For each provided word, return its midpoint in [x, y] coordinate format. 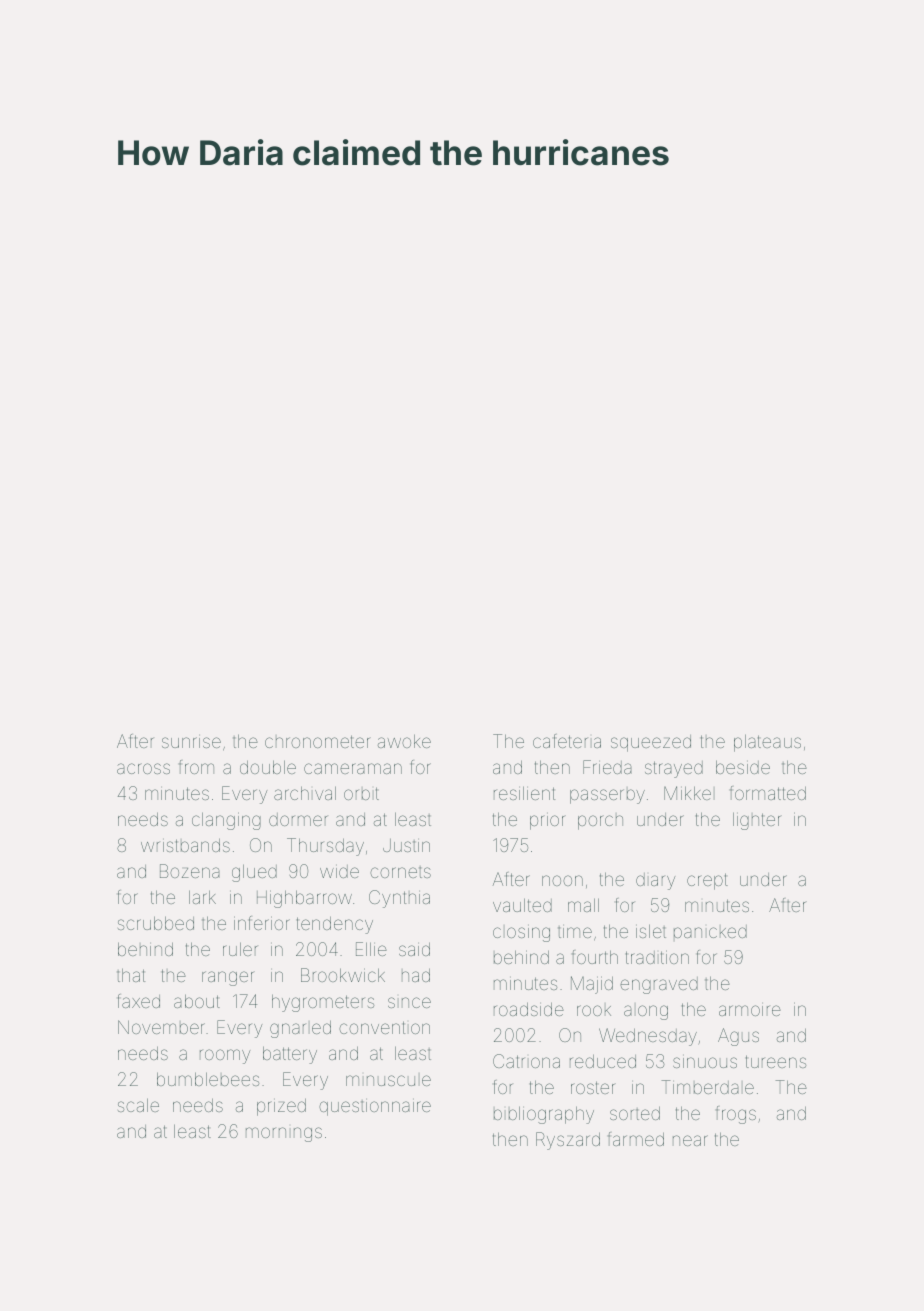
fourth [595, 957]
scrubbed [156, 923]
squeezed [651, 743]
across [143, 768]
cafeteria [567, 741]
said [414, 949]
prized [281, 1107]
